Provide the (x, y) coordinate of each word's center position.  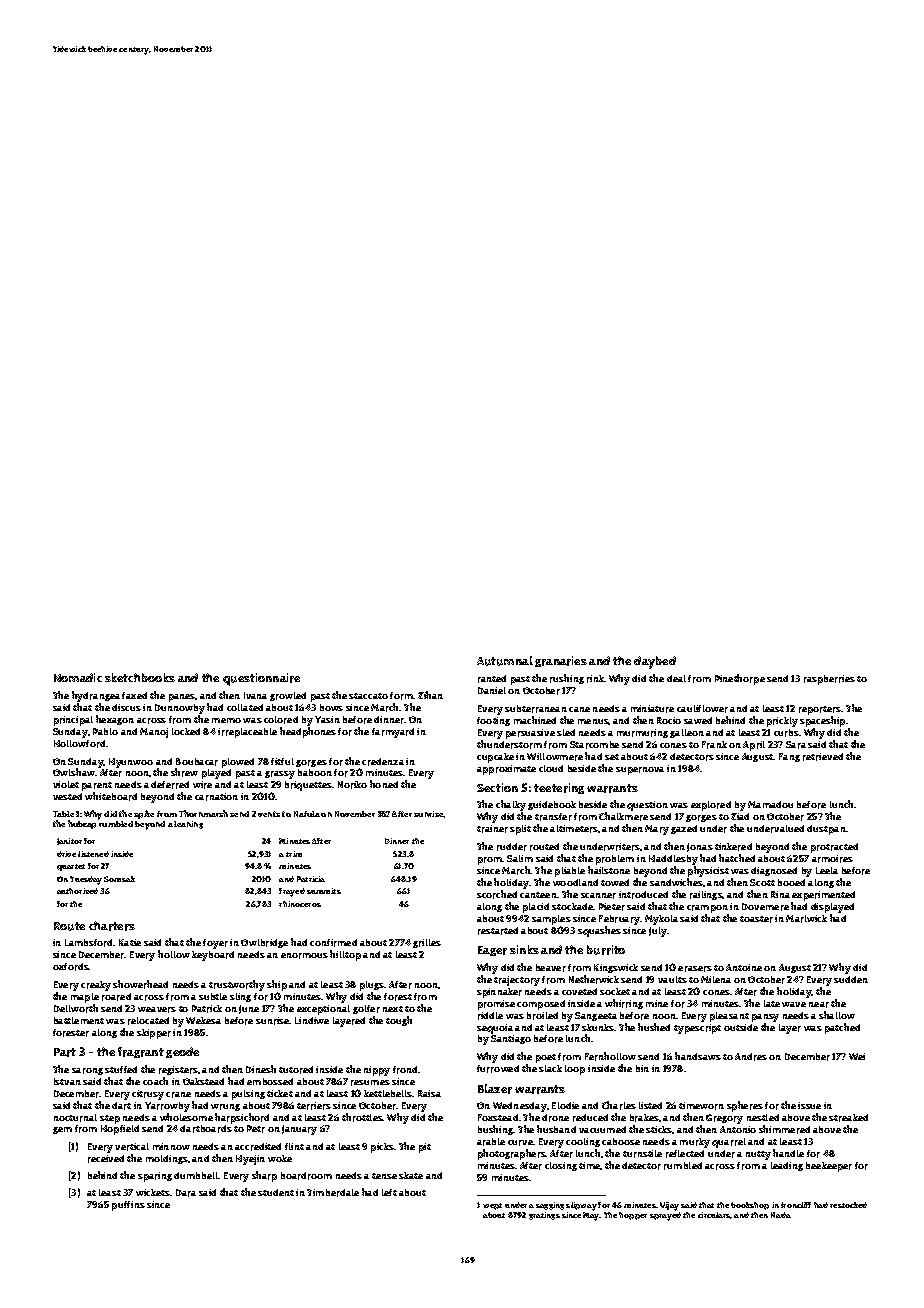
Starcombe (594, 745)
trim (294, 854)
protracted (834, 848)
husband (556, 1129)
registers (178, 1070)
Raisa (429, 1093)
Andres (751, 1057)
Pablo (105, 731)
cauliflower (702, 709)
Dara (186, 1193)
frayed (292, 892)
